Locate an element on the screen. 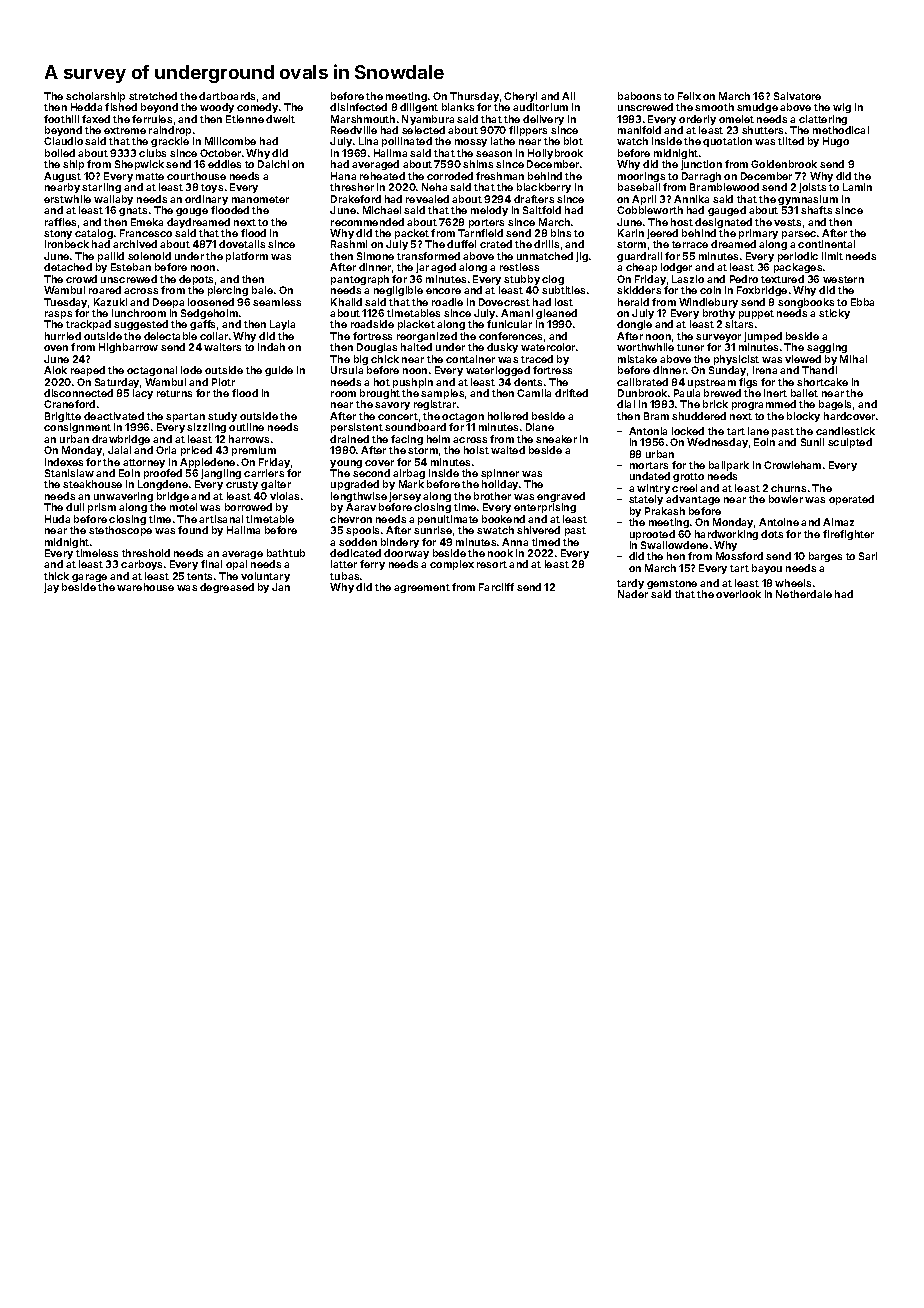  courthouse is located at coordinates (196, 176).
